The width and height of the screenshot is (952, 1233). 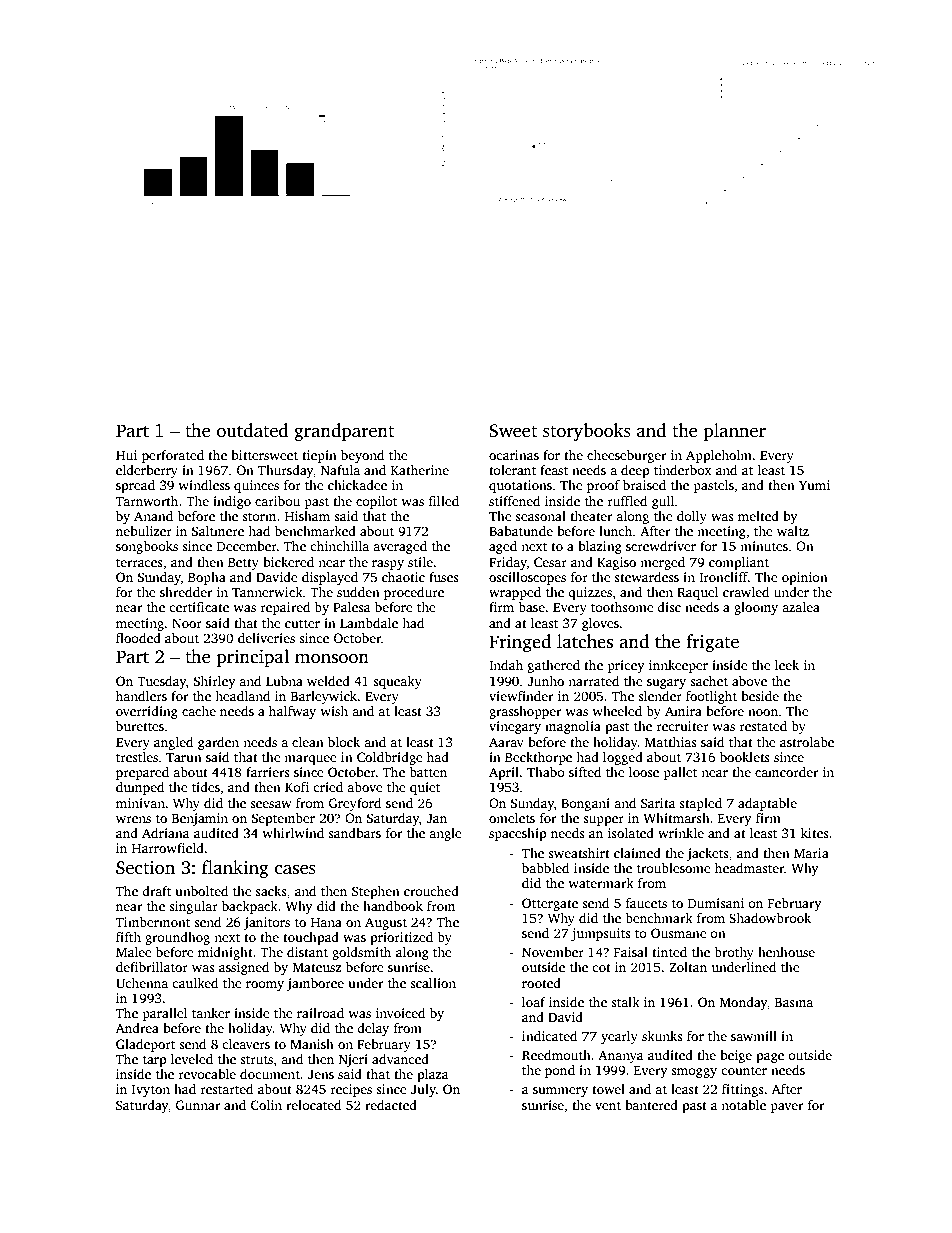 I want to click on document, so click(x=270, y=1074).
